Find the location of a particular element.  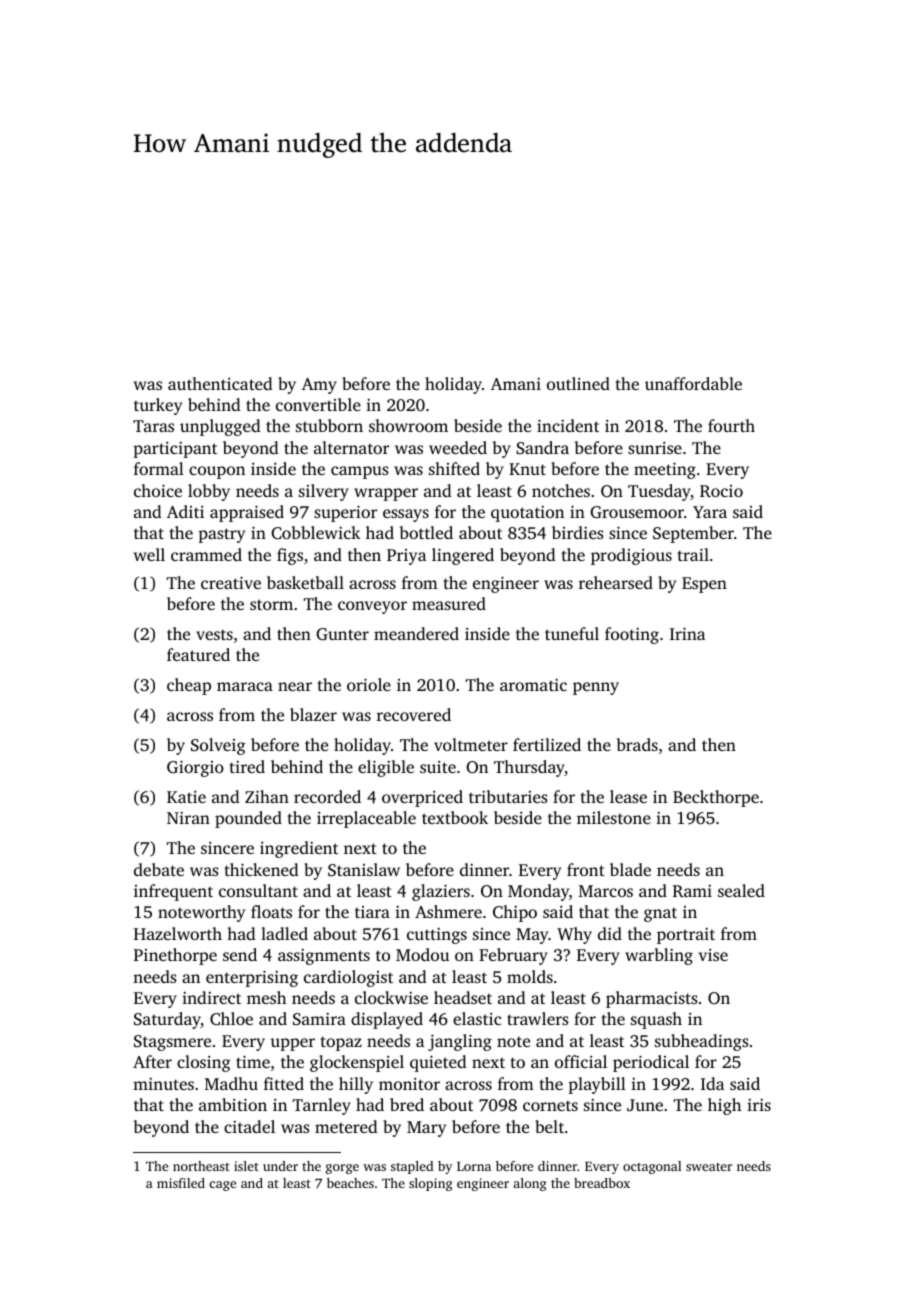

Modou is located at coordinates (422, 954).
